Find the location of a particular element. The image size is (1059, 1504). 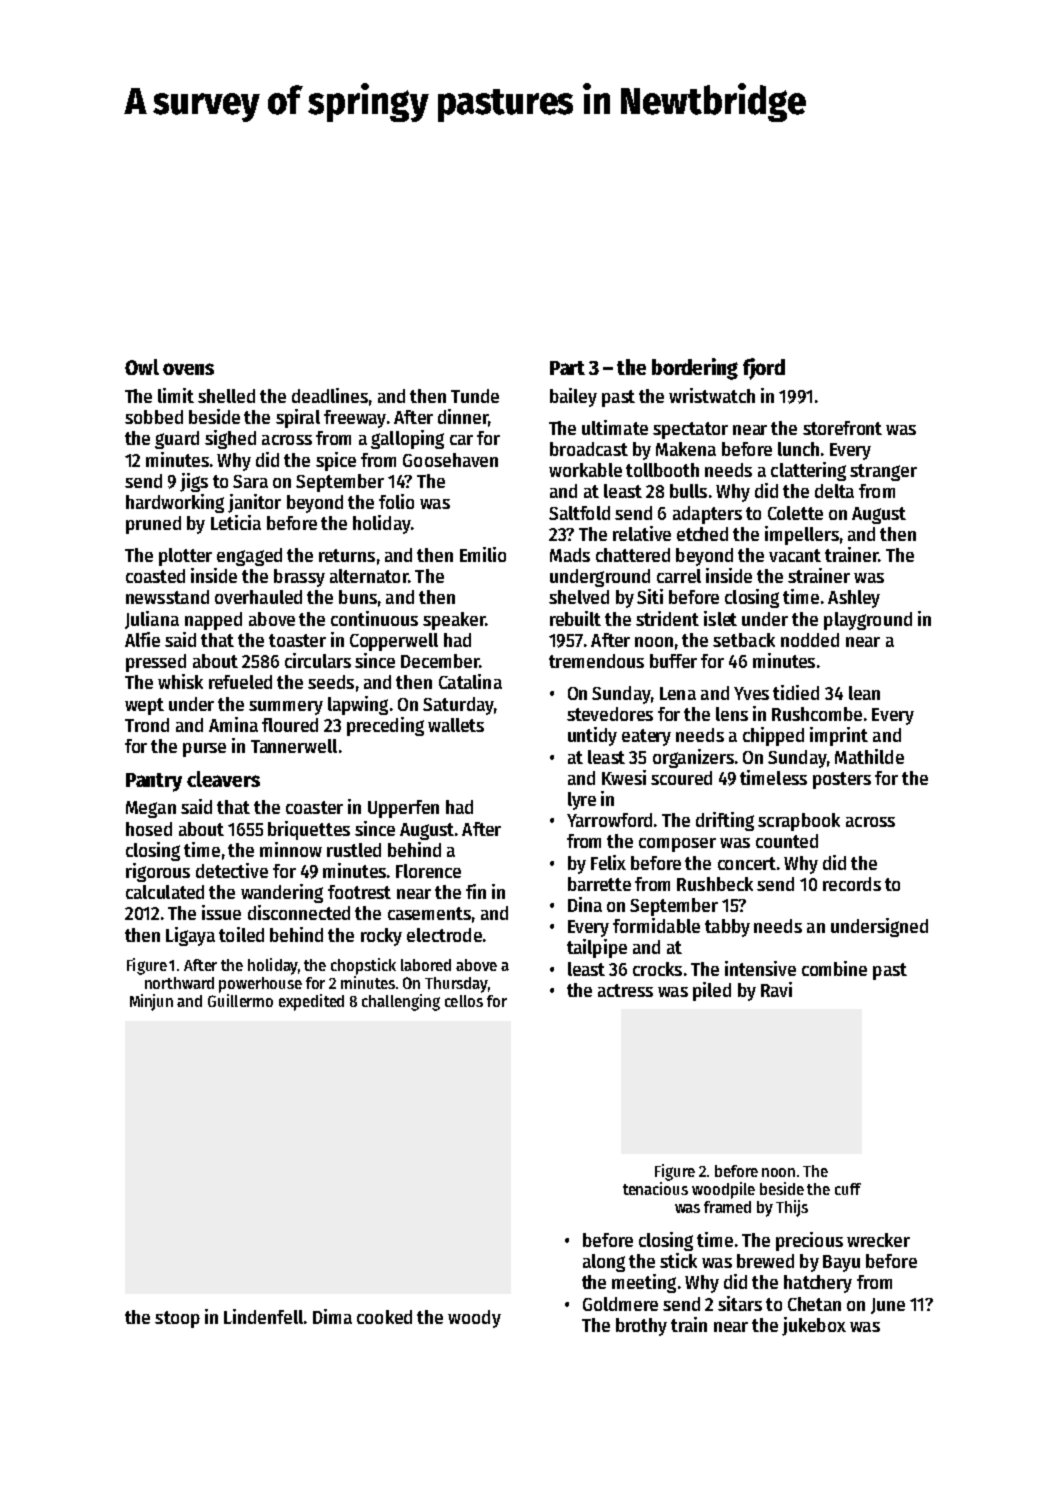

spiral is located at coordinates (298, 418).
